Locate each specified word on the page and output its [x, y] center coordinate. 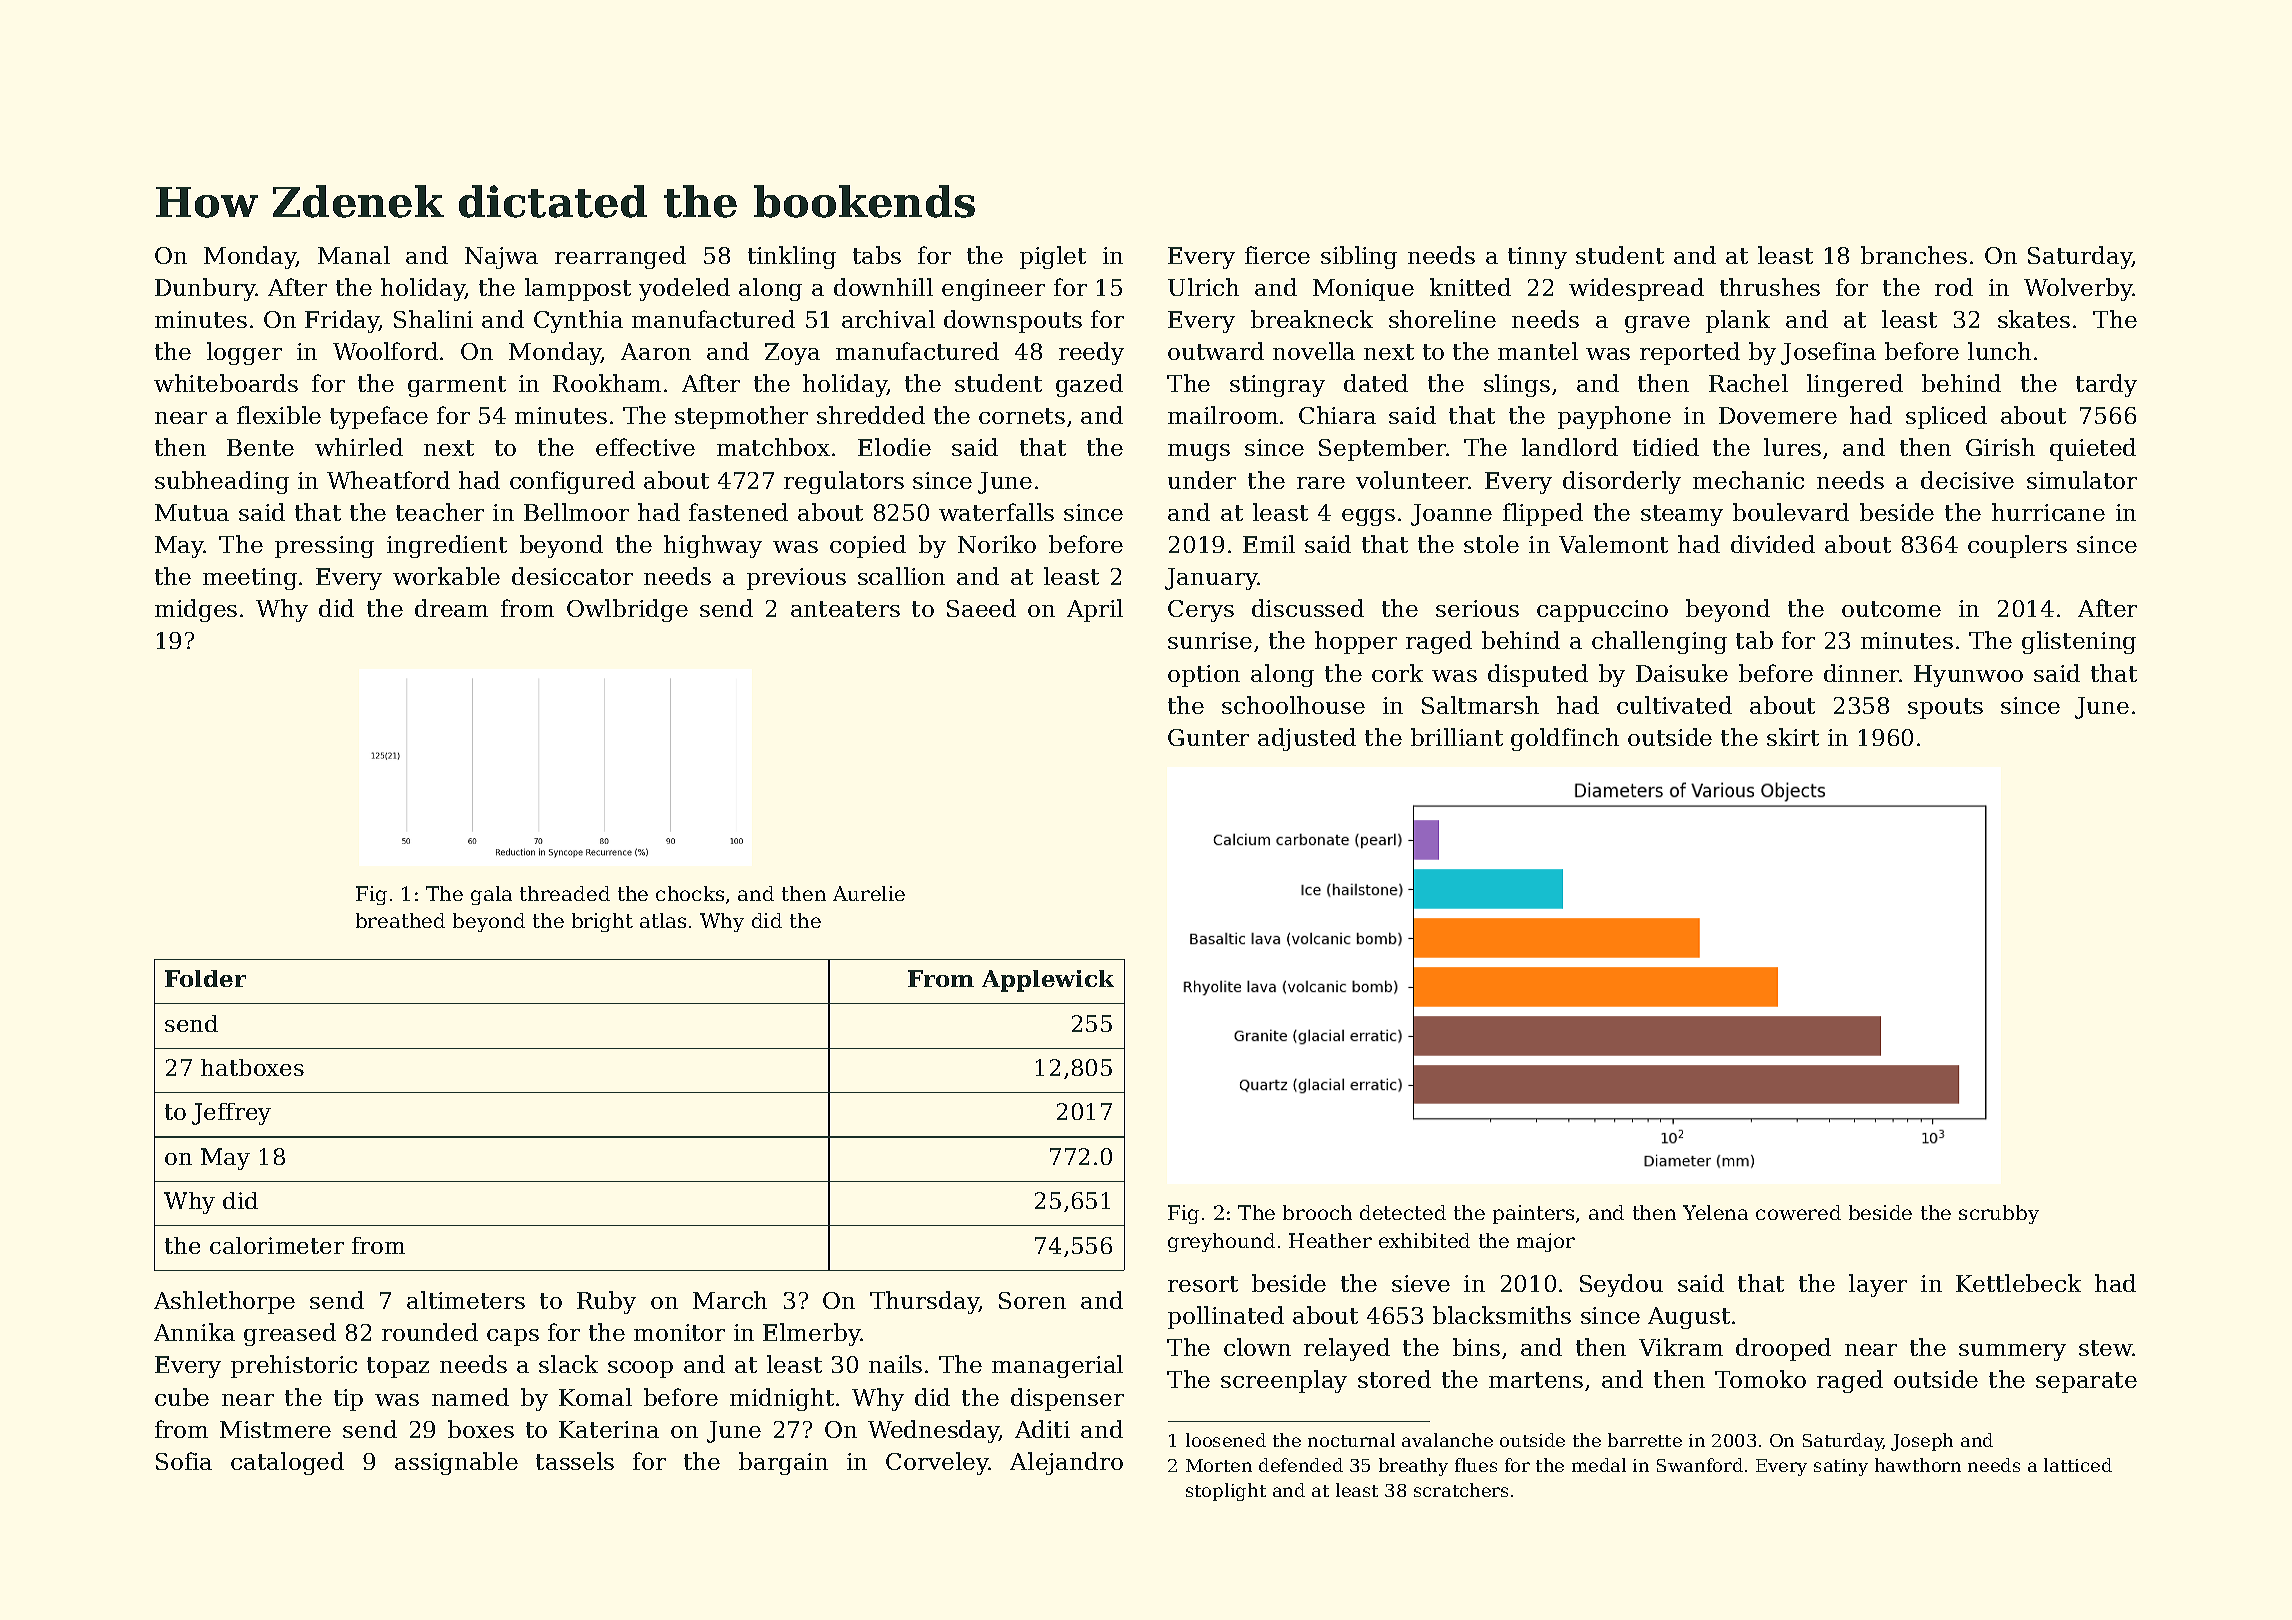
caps [513, 1337]
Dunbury [205, 289]
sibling [1359, 257]
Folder [205, 978]
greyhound [1221, 1242]
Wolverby [2078, 289]
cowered [1798, 1212]
